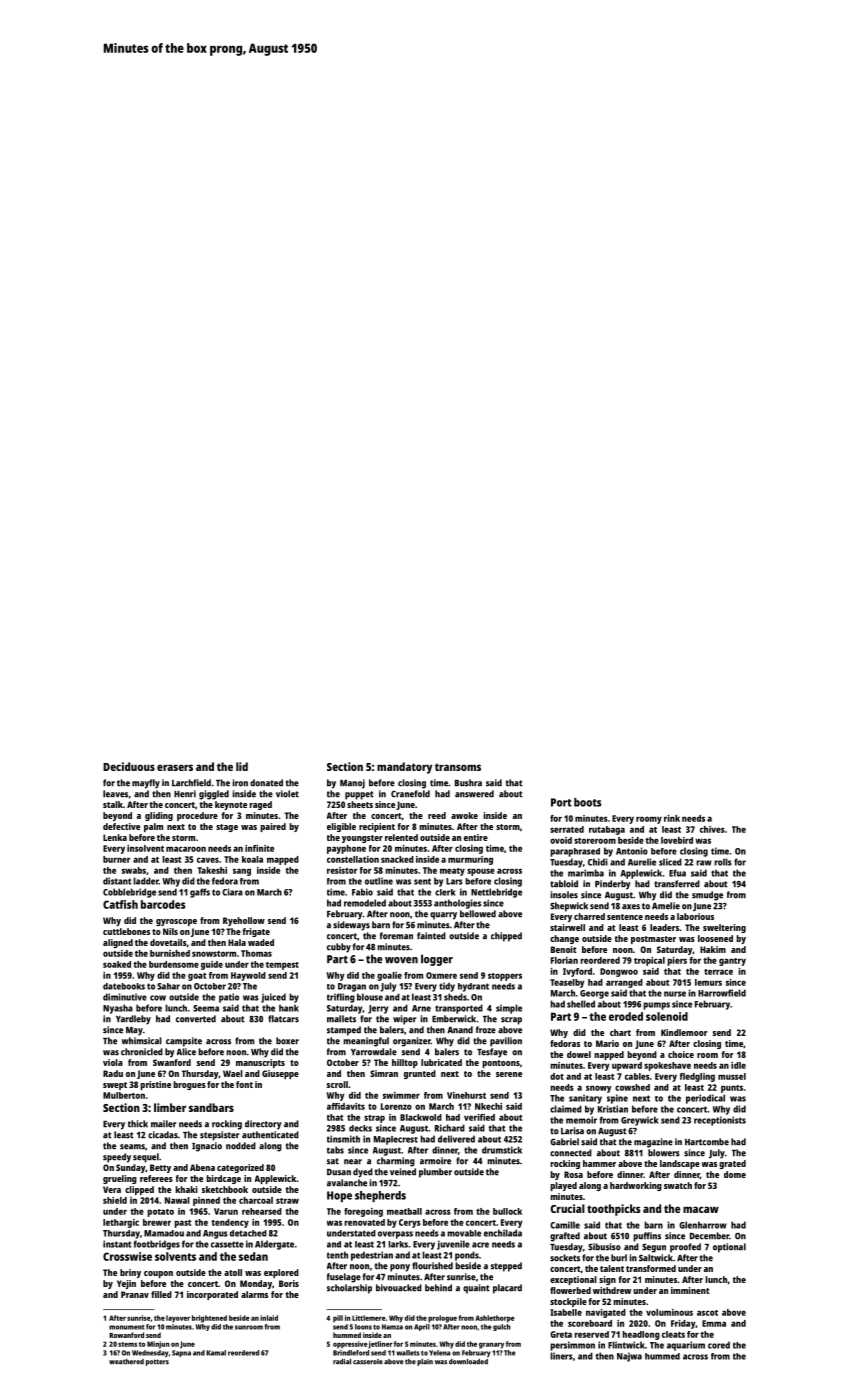  I want to click on eligible, so click(341, 827).
